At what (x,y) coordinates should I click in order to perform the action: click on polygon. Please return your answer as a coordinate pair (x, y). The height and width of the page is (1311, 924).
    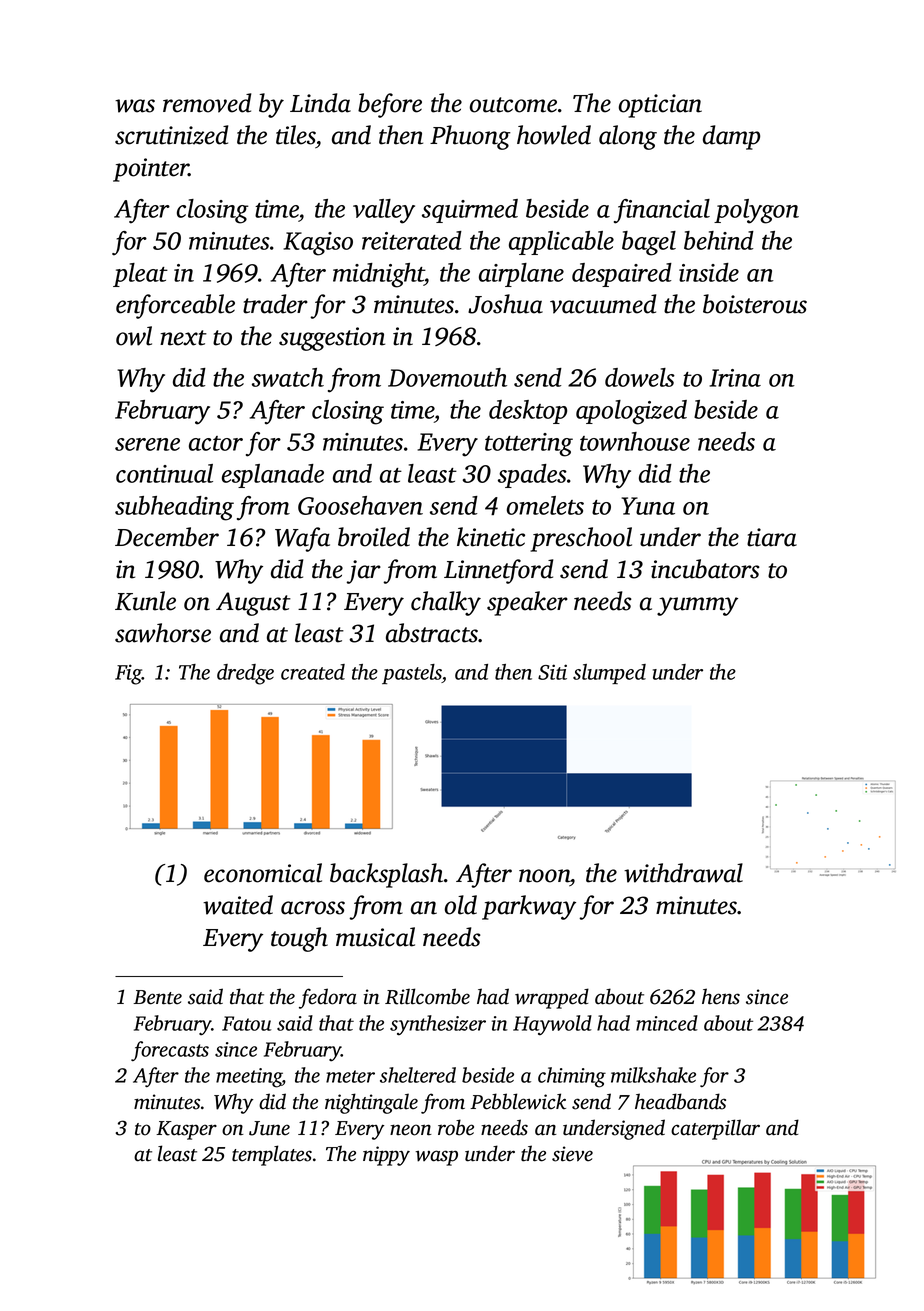
    Looking at the image, I should click on (756, 211).
